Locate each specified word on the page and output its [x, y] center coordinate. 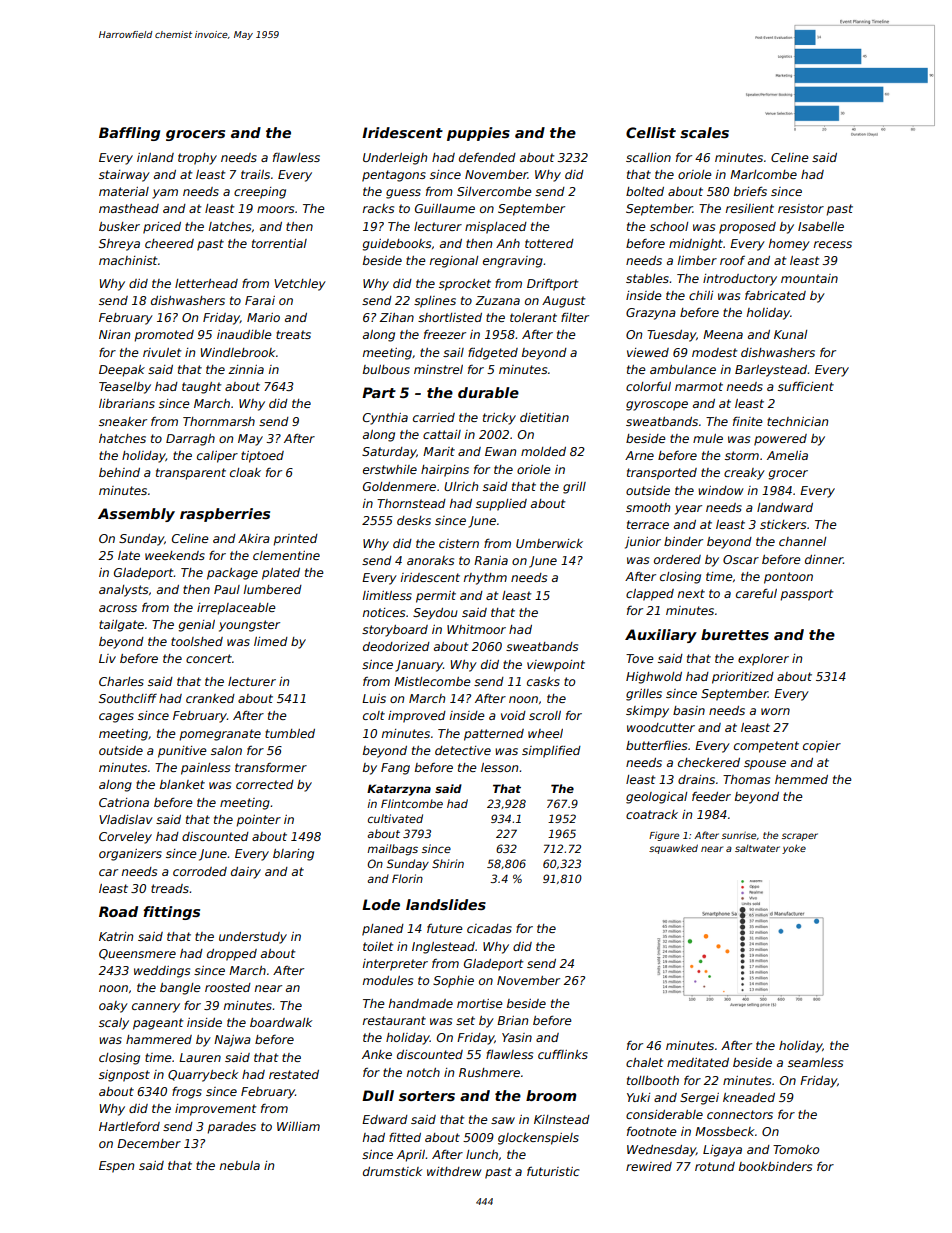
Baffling [129, 134]
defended [487, 157]
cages [116, 718]
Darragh [190, 440]
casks [543, 681]
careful [756, 593]
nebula [240, 1165]
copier [822, 747]
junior [643, 543]
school [669, 226]
